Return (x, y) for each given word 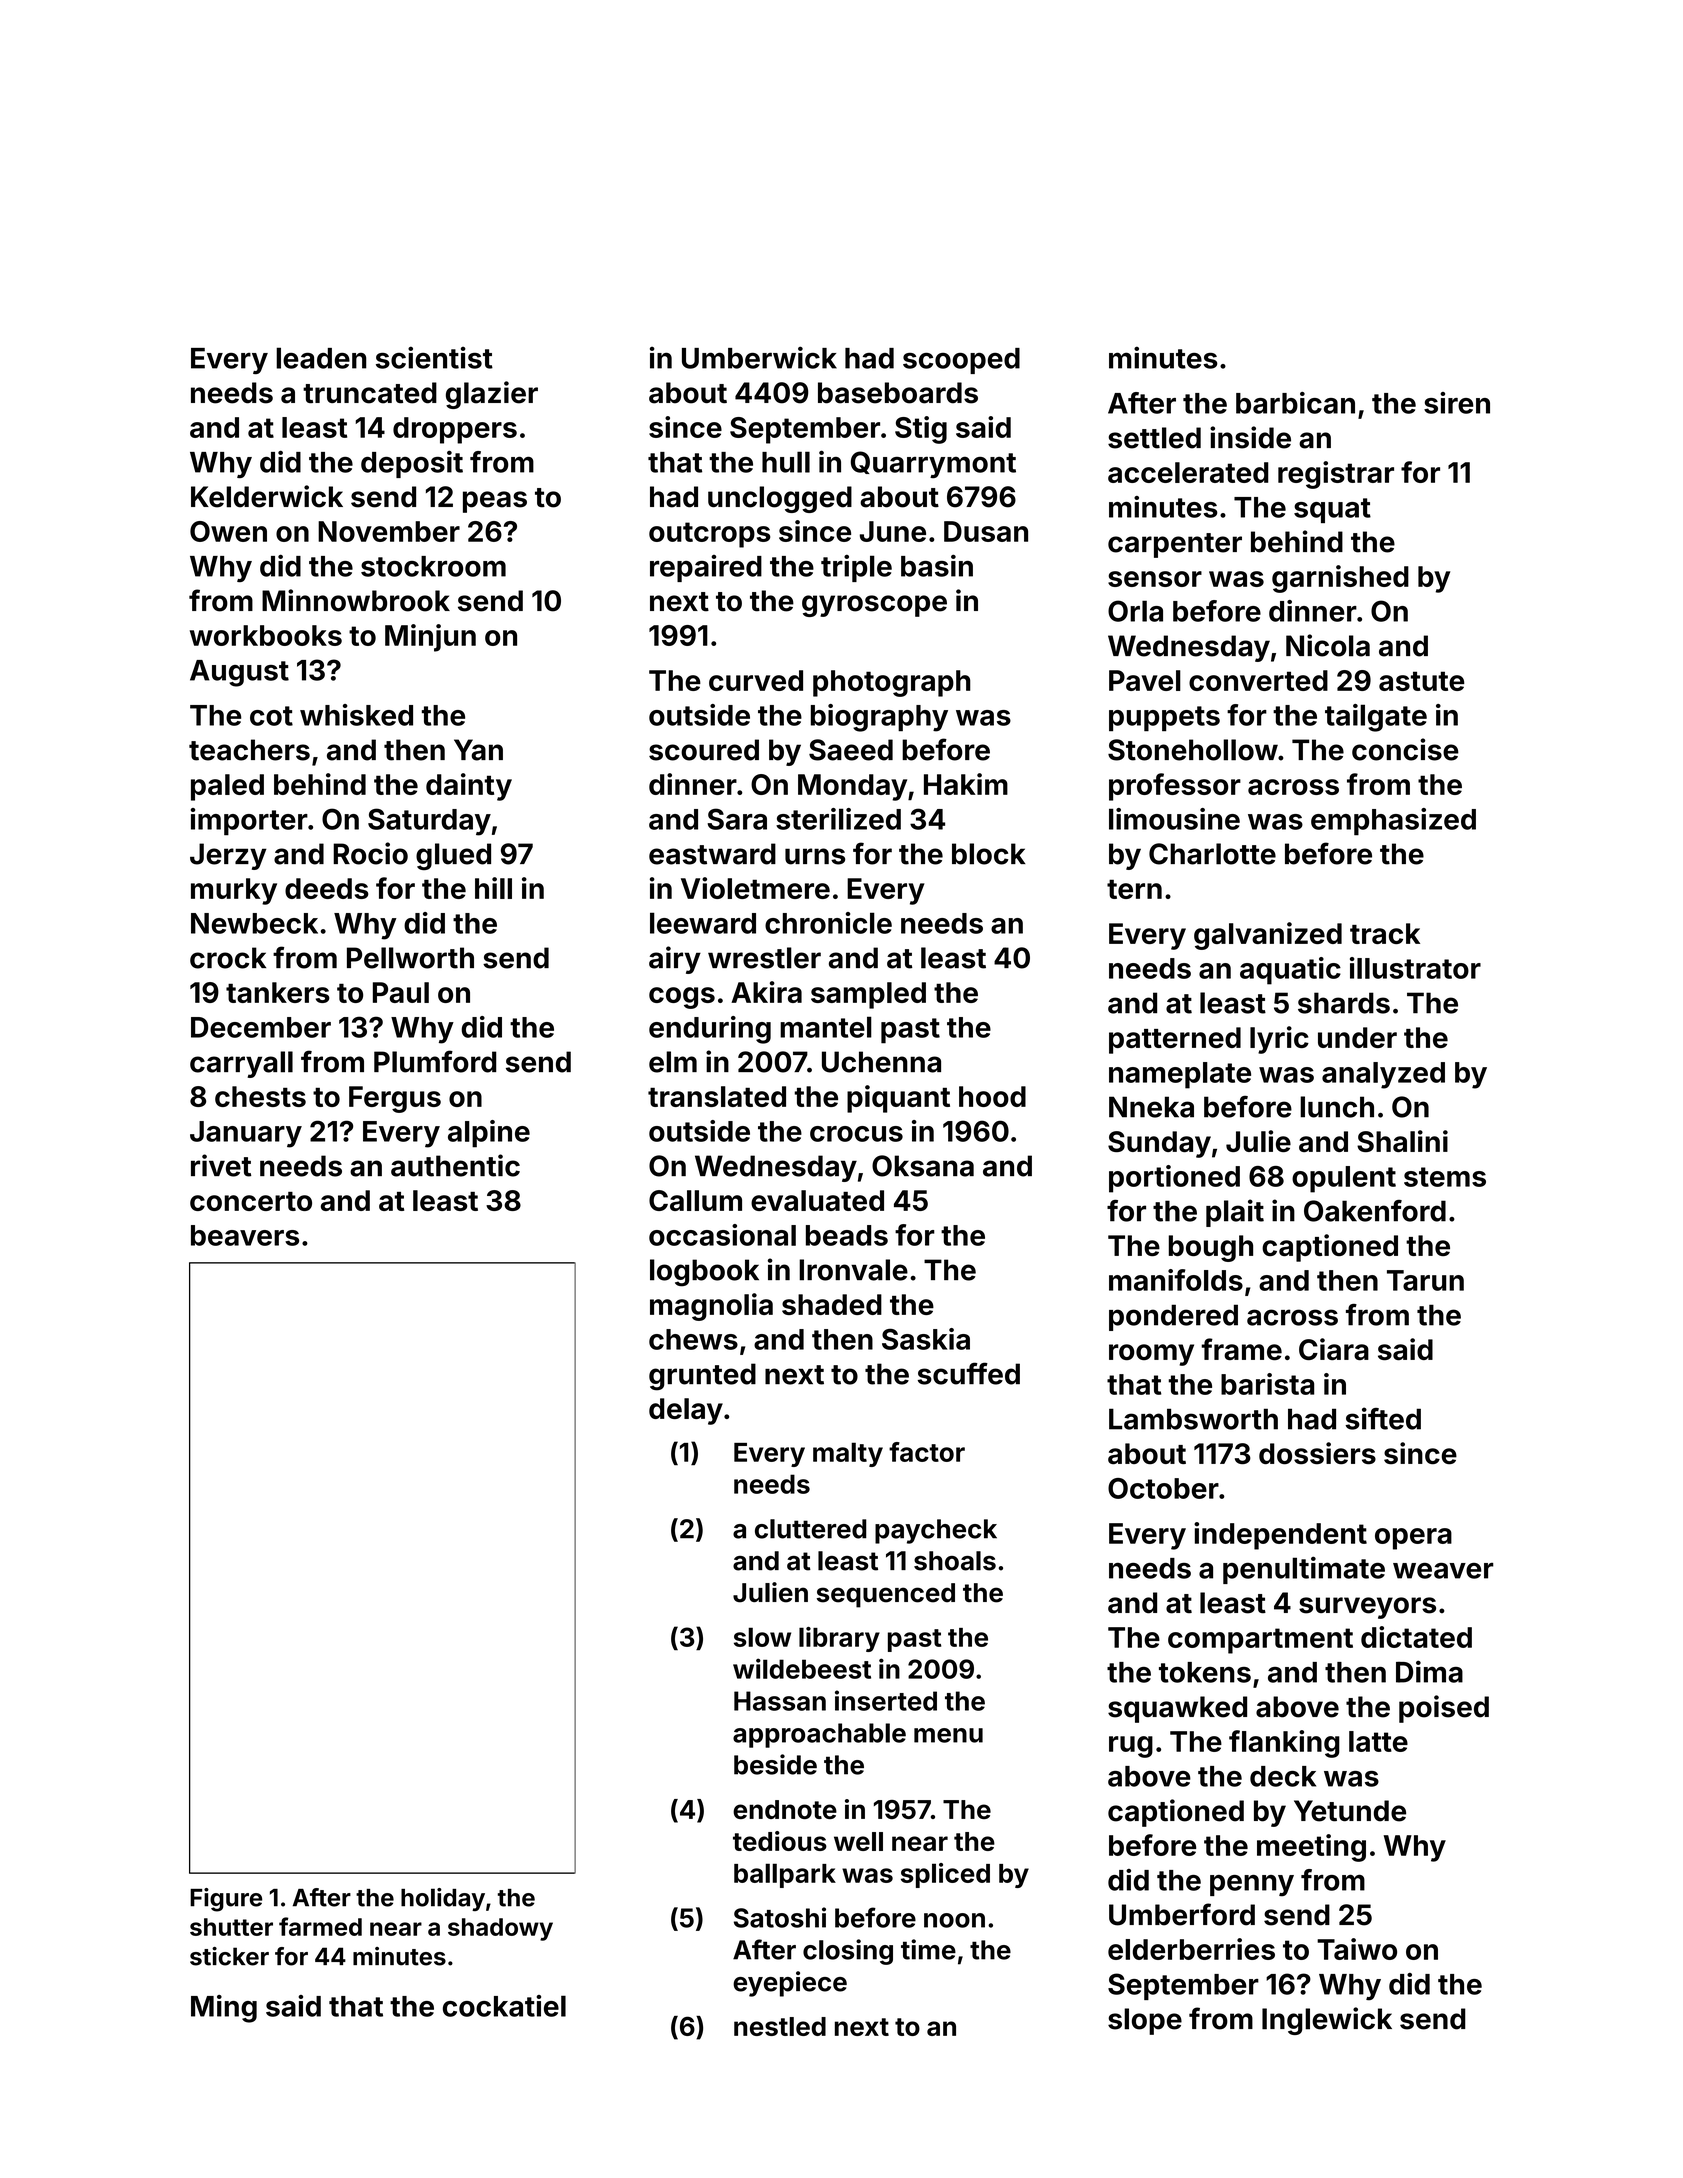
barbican (1295, 403)
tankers (278, 992)
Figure (226, 1900)
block (989, 854)
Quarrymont (933, 464)
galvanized (1268, 936)
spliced (945, 1875)
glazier (492, 395)
